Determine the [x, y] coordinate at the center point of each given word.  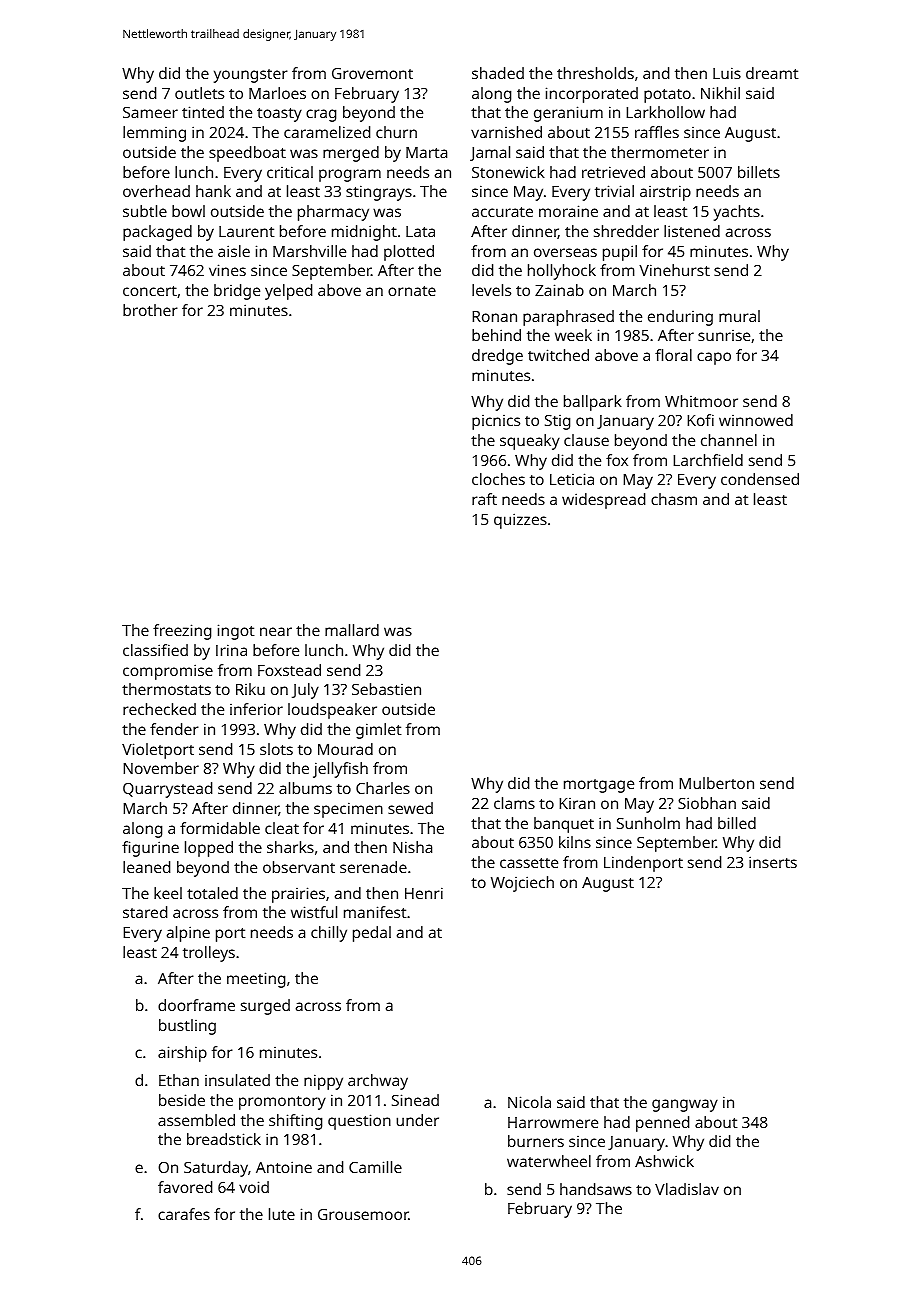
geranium [568, 114]
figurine [150, 849]
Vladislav [687, 1189]
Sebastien [386, 689]
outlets [199, 93]
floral [673, 355]
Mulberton [716, 783]
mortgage [599, 786]
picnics [496, 422]
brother [150, 310]
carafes [184, 1214]
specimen [348, 810]
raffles [657, 132]
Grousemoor [363, 1214]
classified [155, 650]
